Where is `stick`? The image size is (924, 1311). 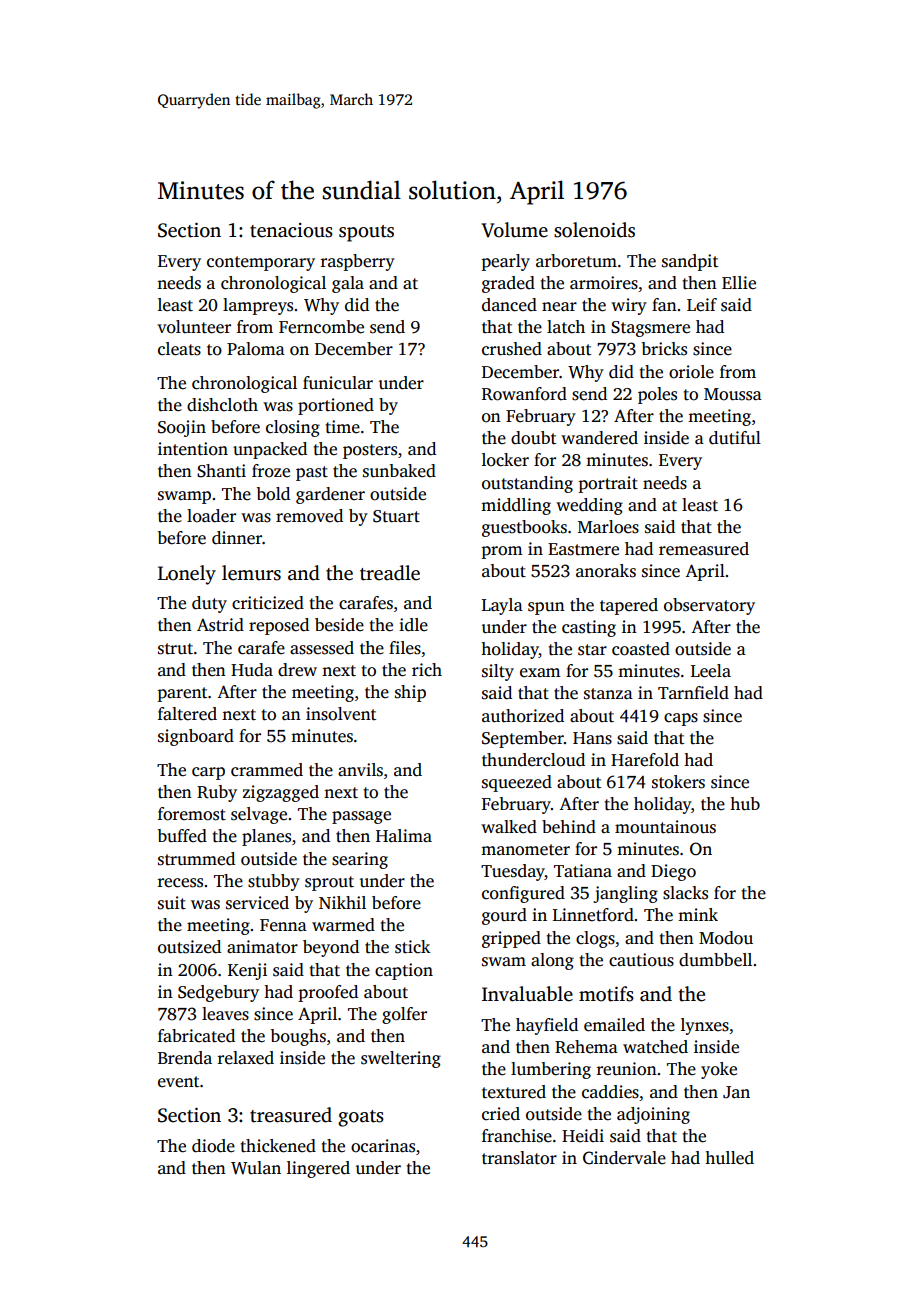
stick is located at coordinates (412, 947).
